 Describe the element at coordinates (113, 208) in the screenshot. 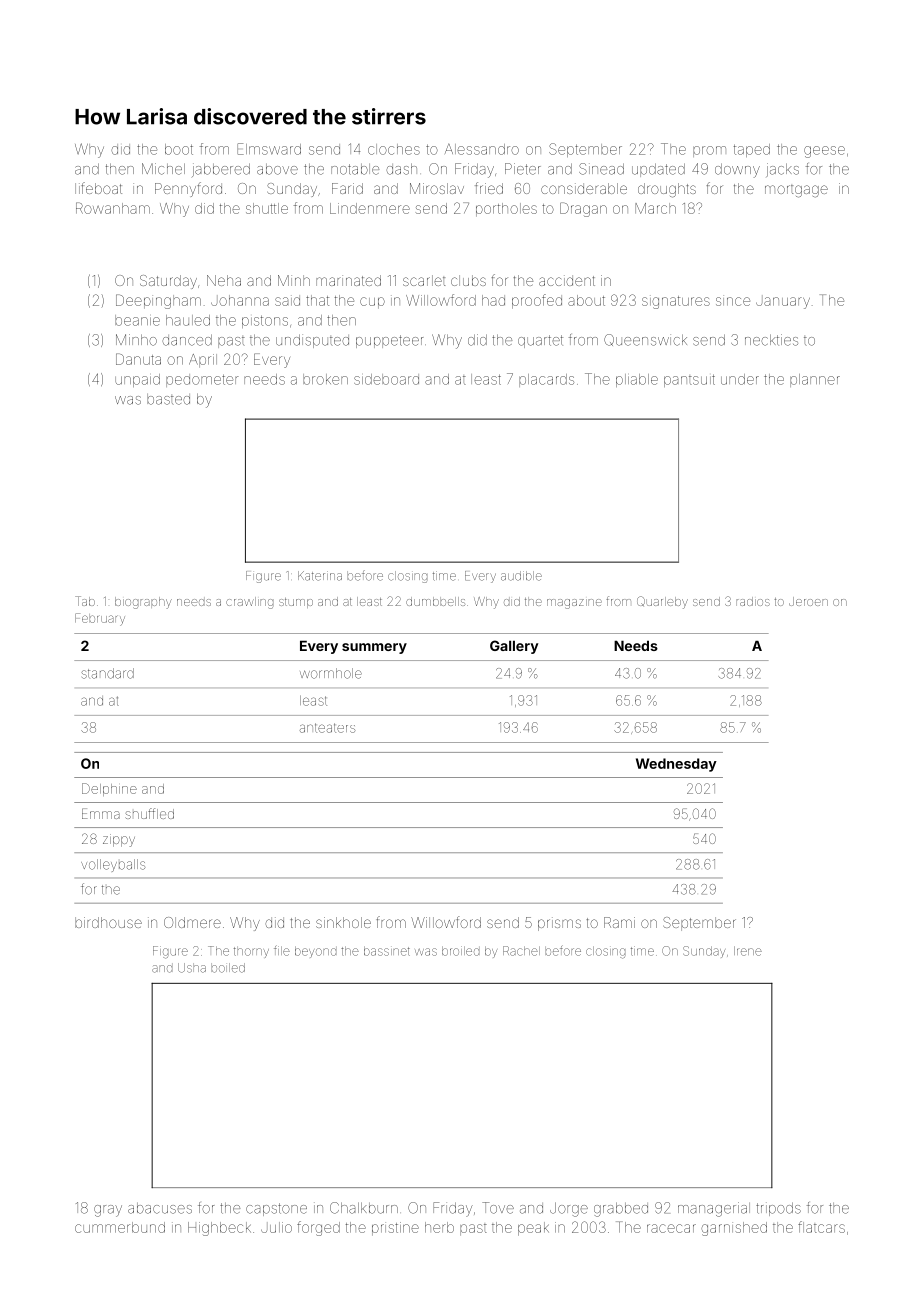

I see `Rowanham` at that location.
